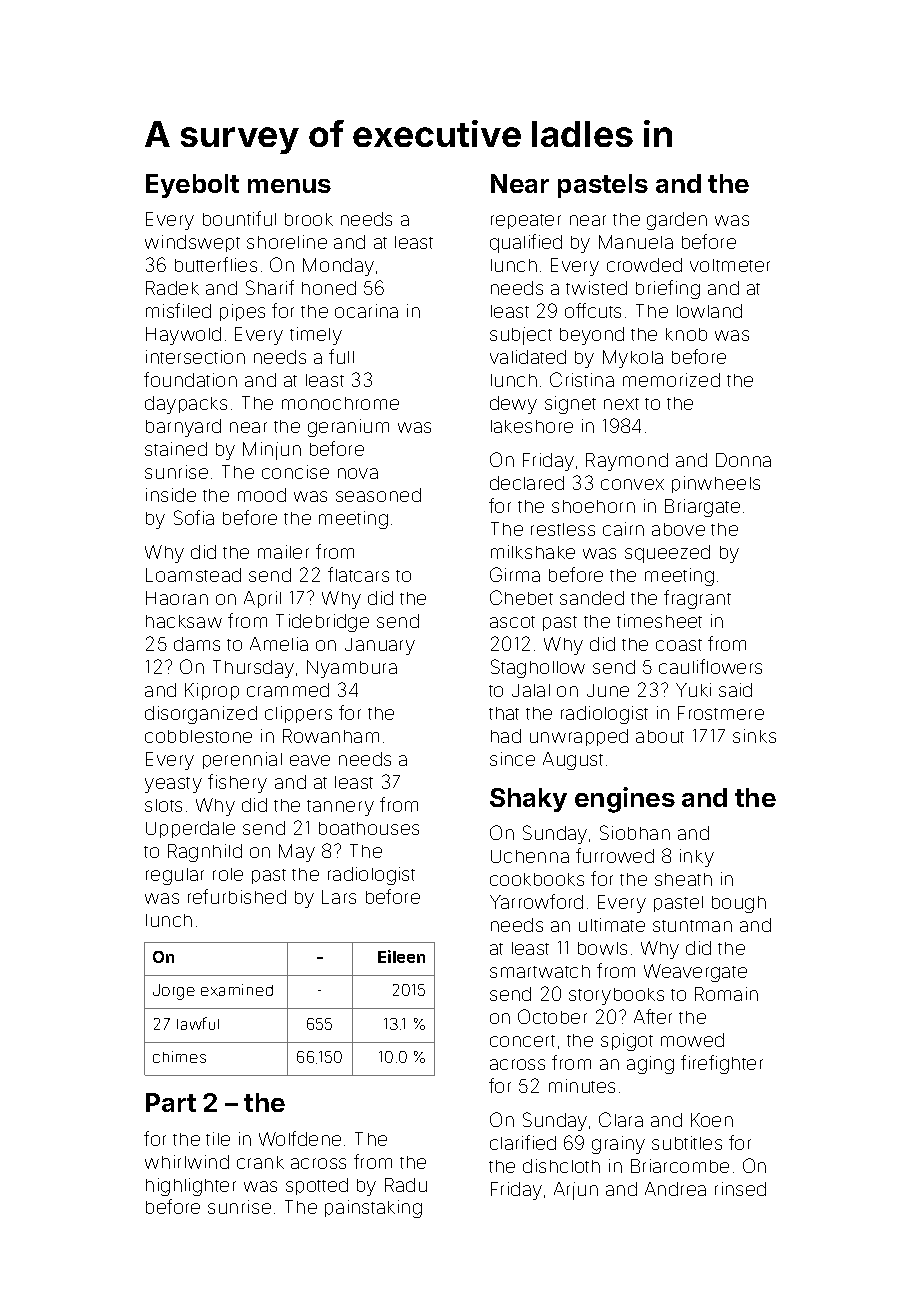 This page has width=924, height=1311. What do you see at coordinates (743, 460) in the page?
I see `Donna` at bounding box center [743, 460].
